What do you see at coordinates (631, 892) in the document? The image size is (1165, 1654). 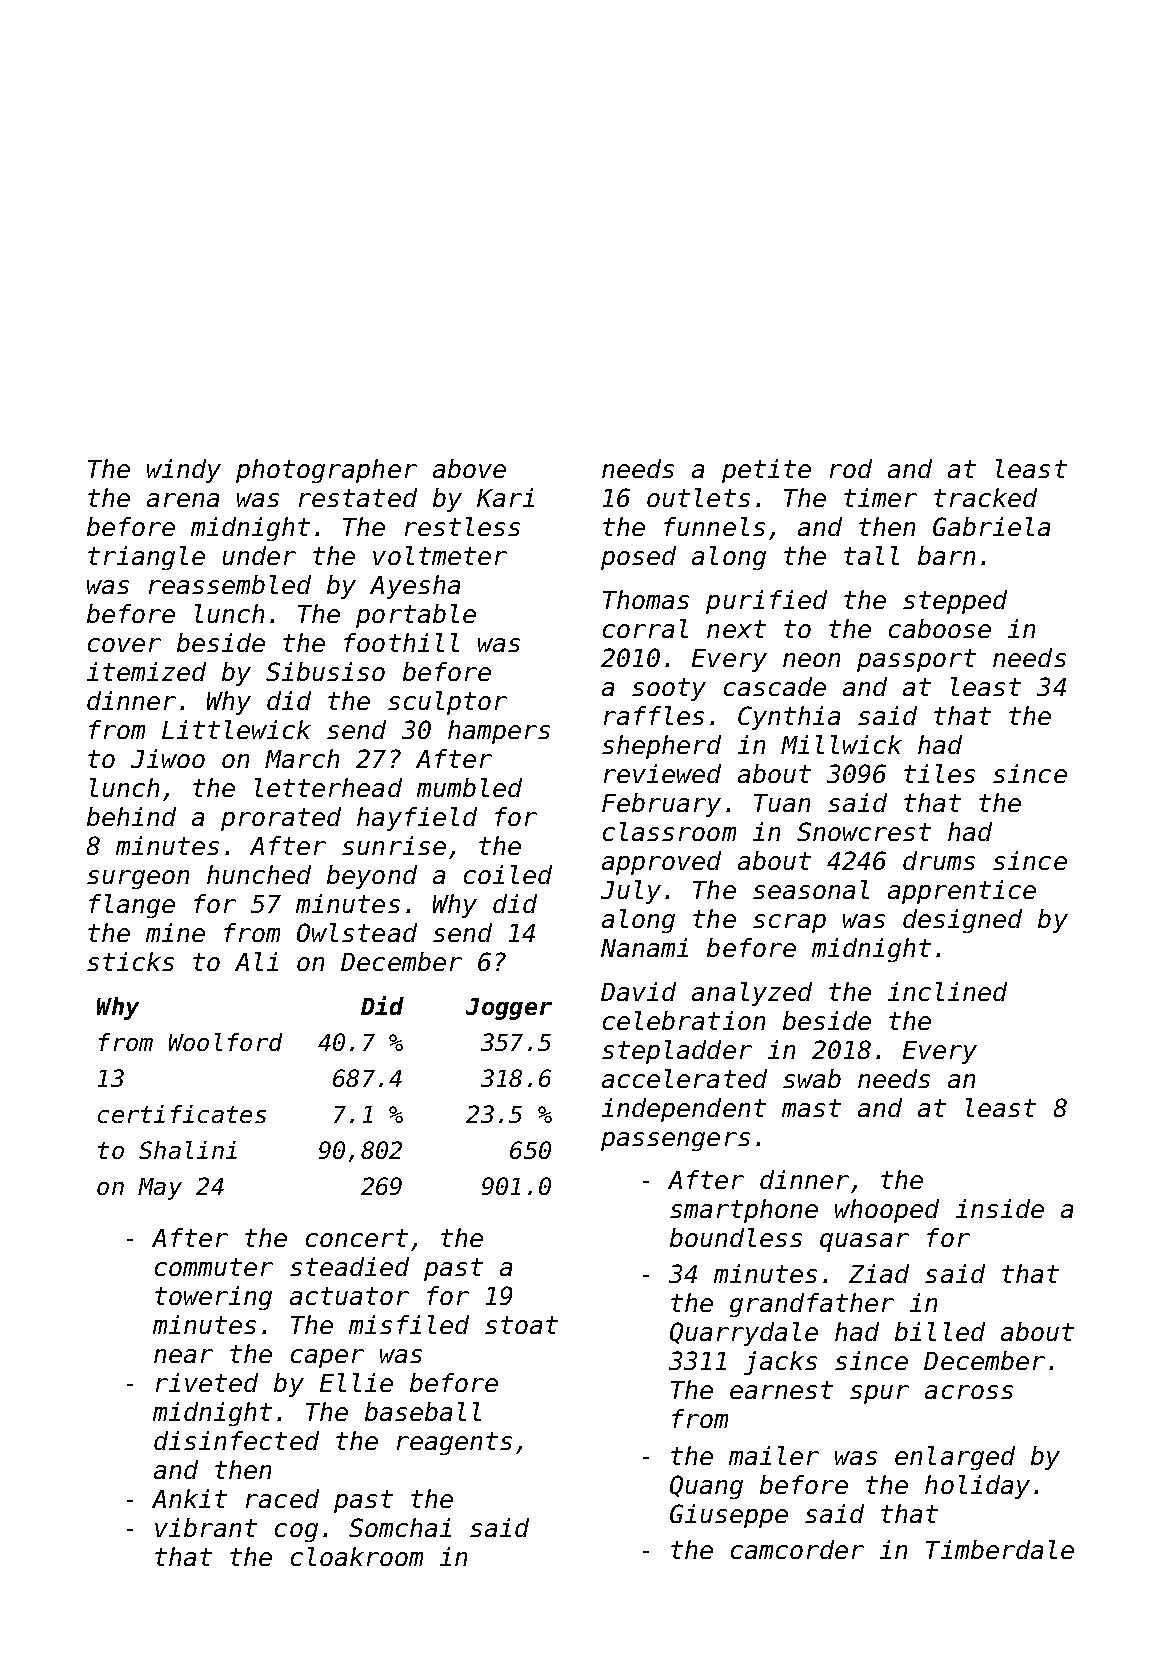 I see `July` at bounding box center [631, 892].
